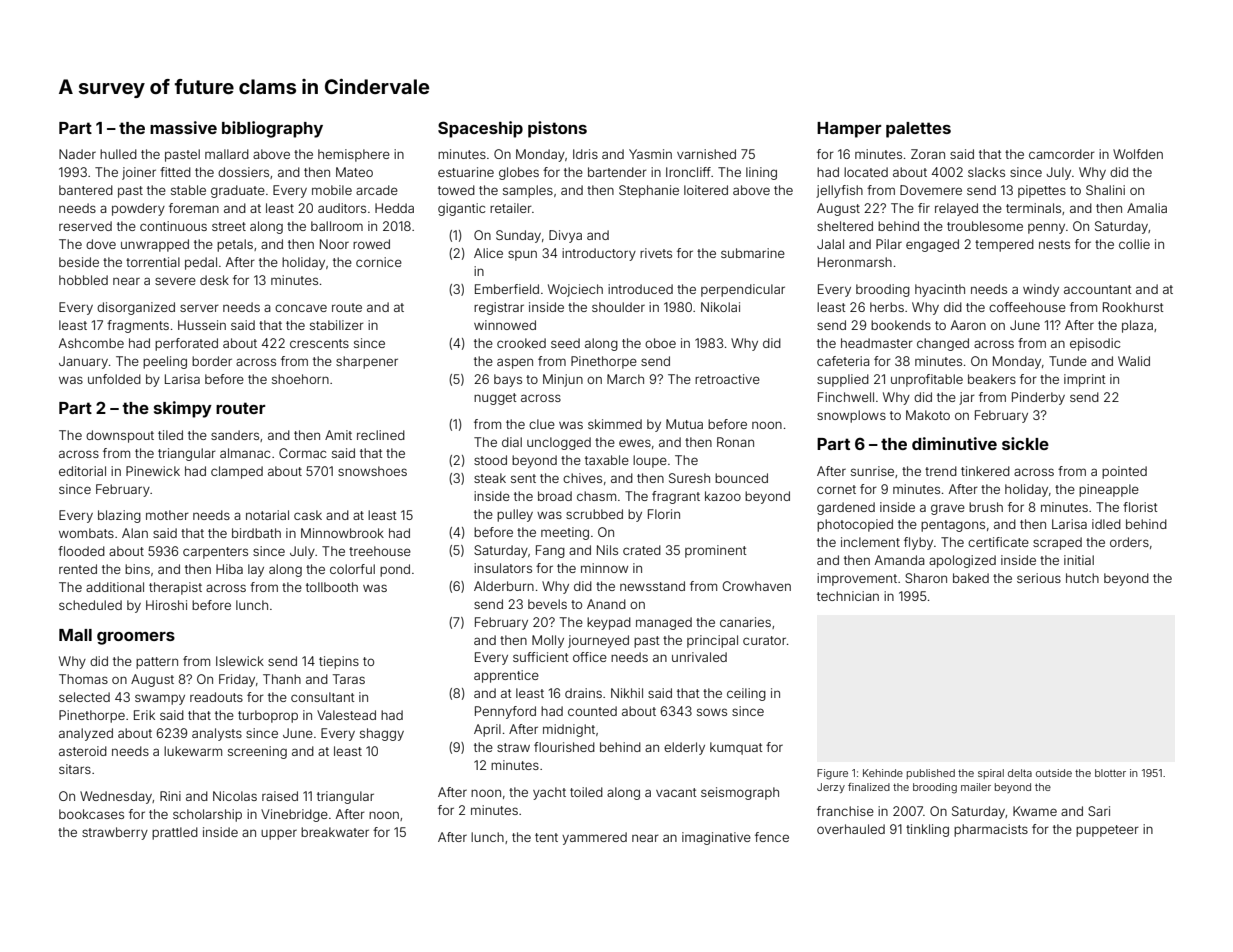 This page has height=952, width=1233. What do you see at coordinates (625, 379) in the page?
I see `March` at bounding box center [625, 379].
